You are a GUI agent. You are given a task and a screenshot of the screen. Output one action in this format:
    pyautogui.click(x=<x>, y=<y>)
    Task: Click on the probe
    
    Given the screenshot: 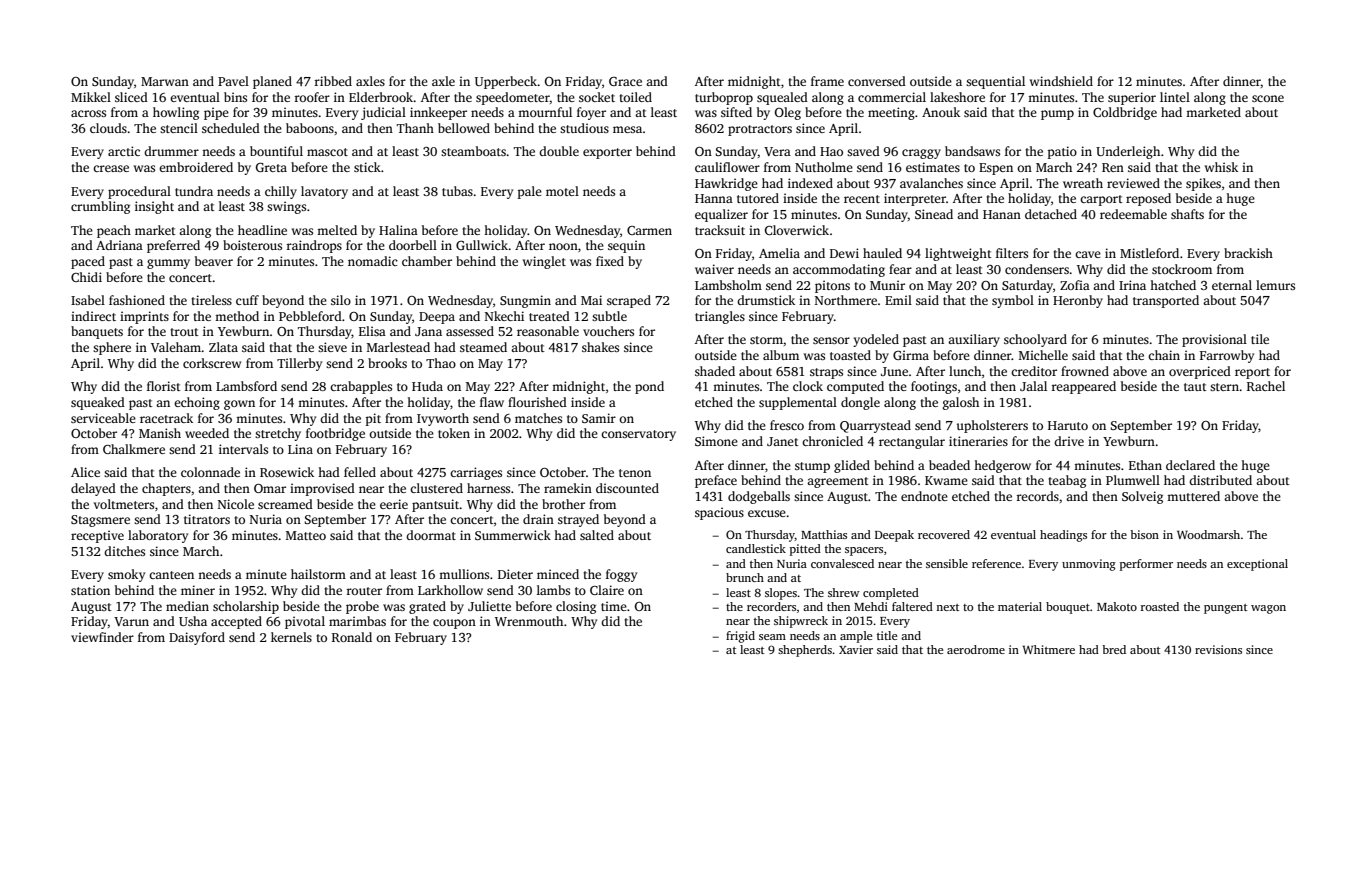 What is the action you would take?
    pyautogui.click(x=362, y=607)
